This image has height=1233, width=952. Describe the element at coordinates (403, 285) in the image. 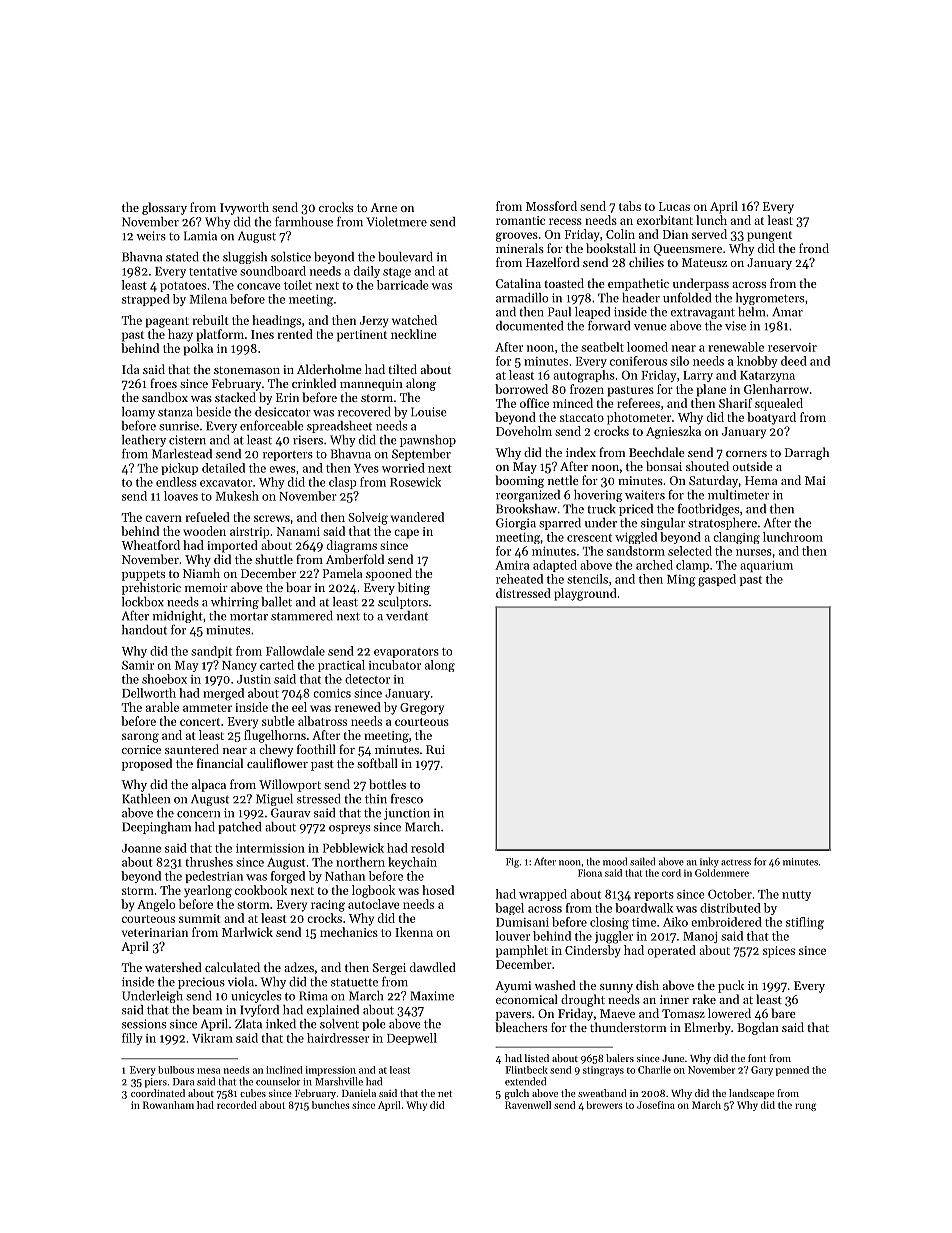

I see `barricade` at that location.
